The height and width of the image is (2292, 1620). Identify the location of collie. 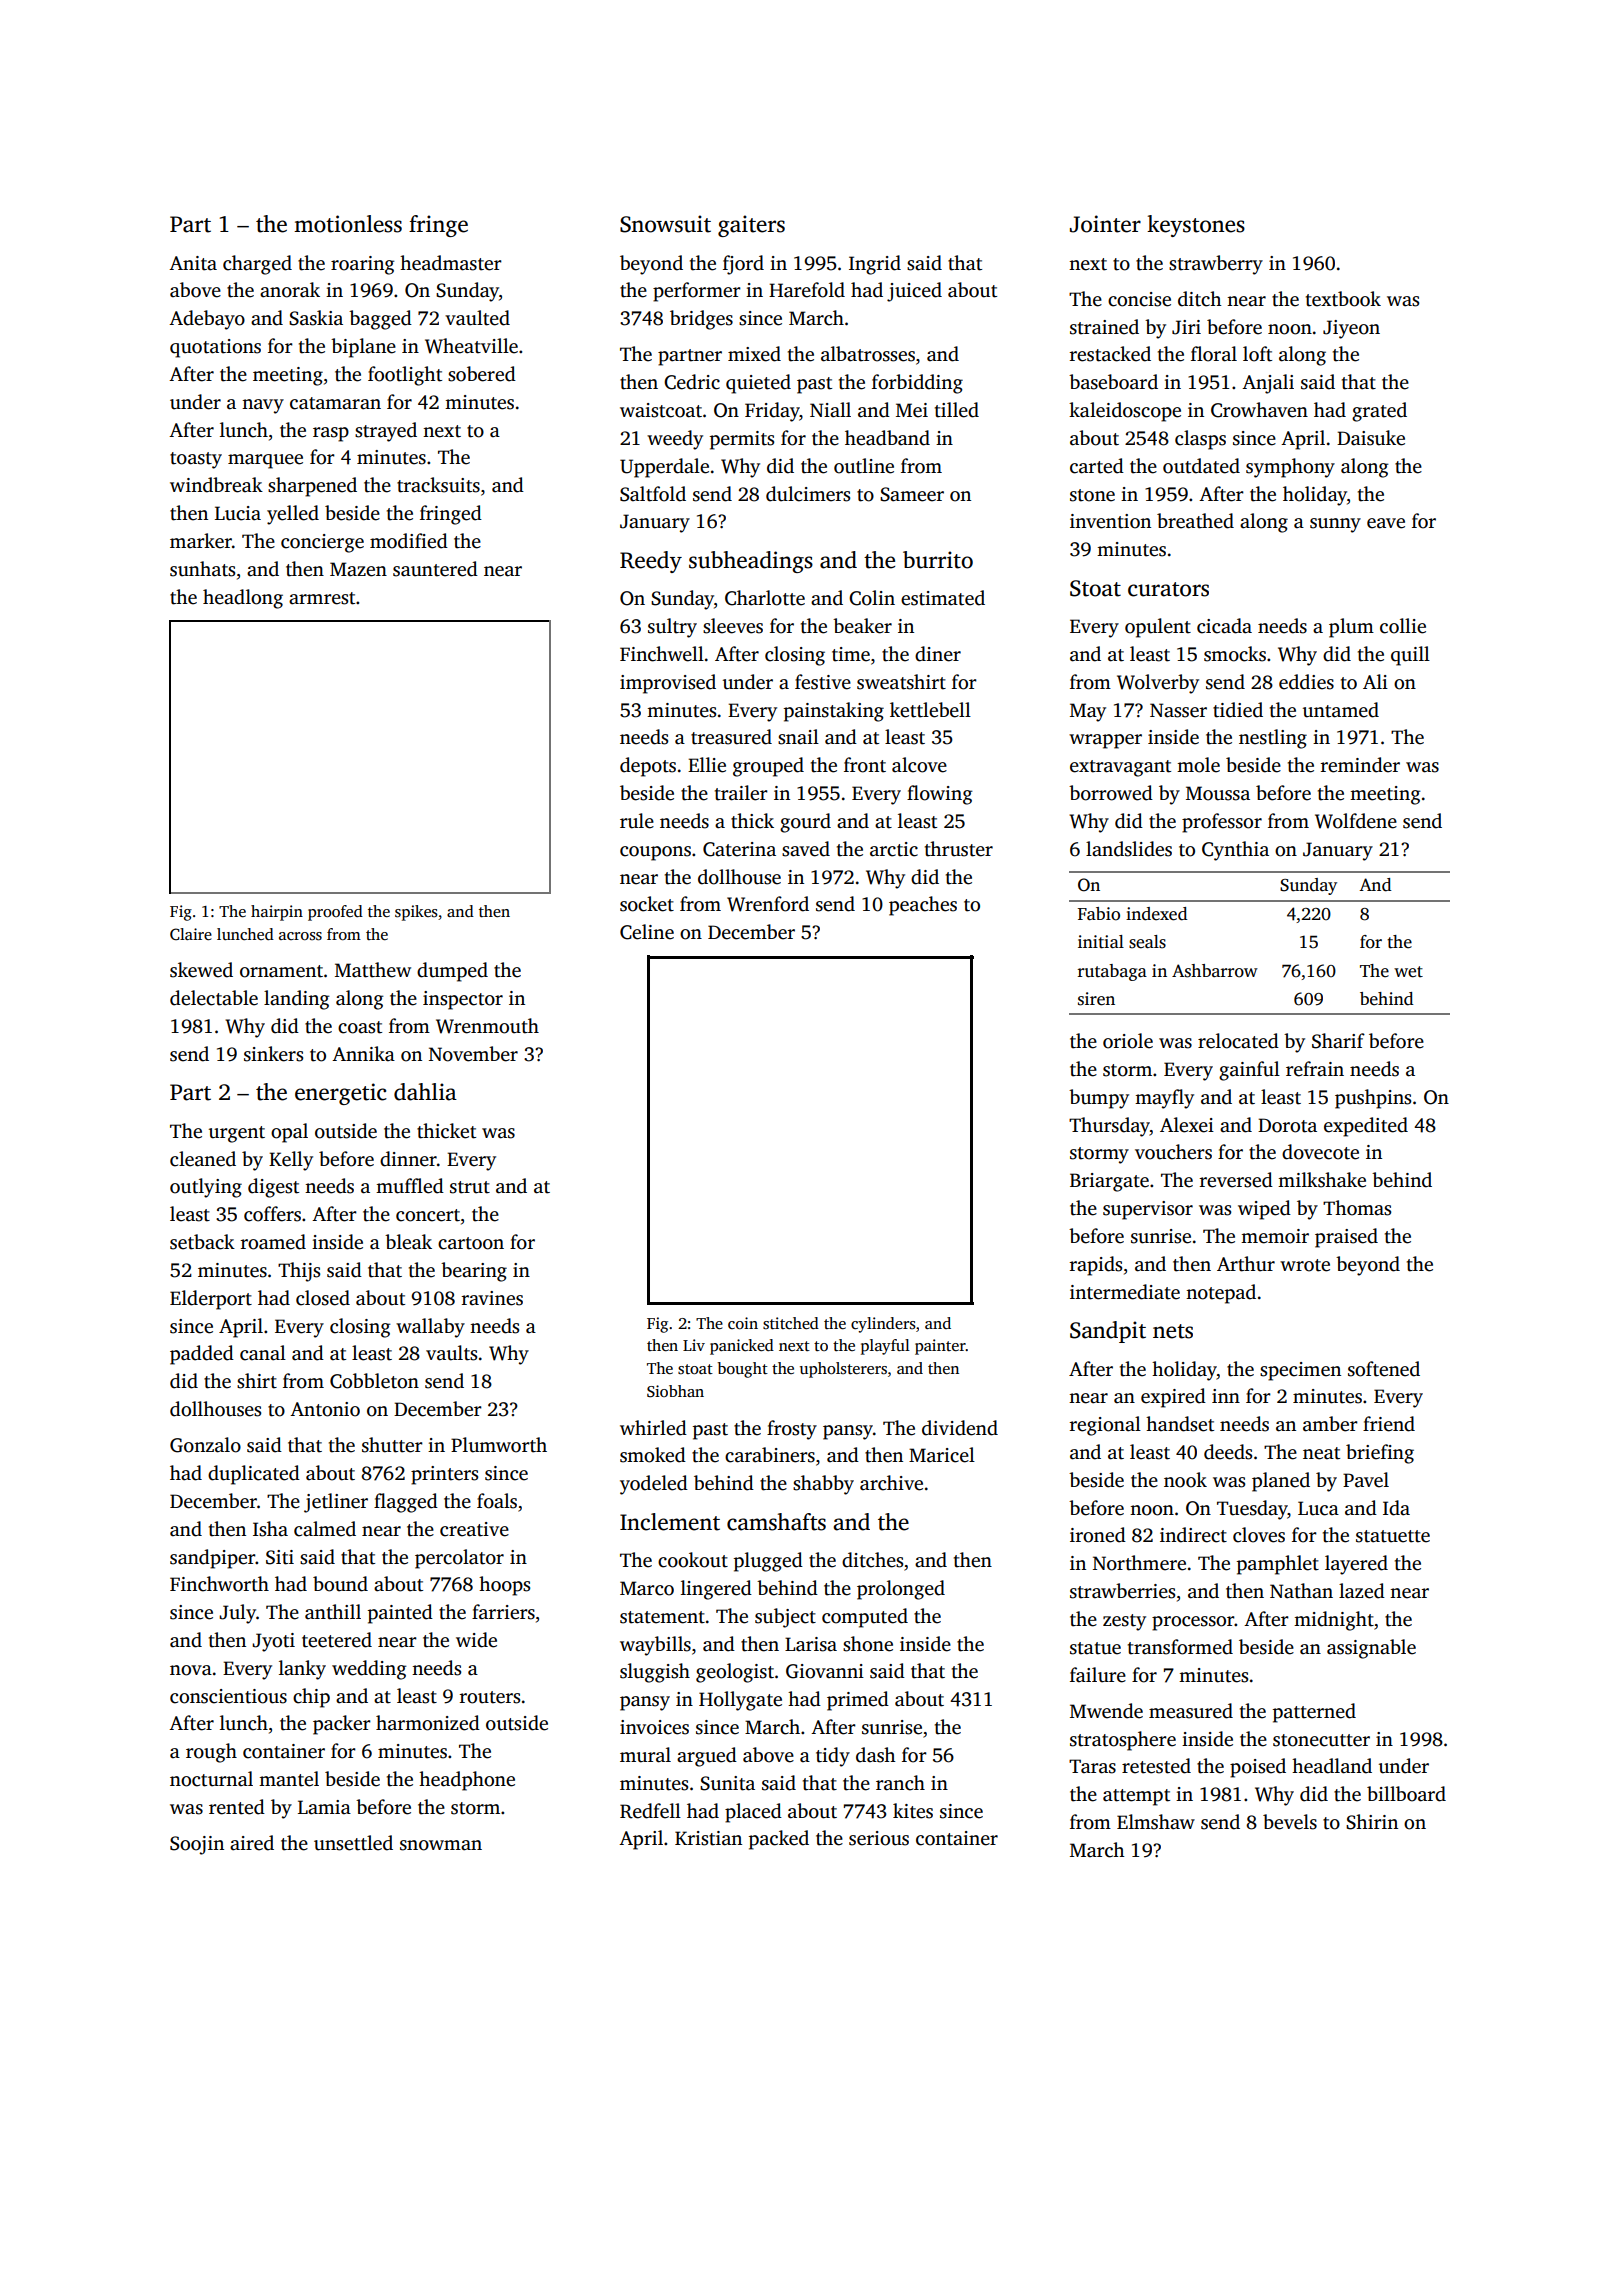
(1403, 626).
